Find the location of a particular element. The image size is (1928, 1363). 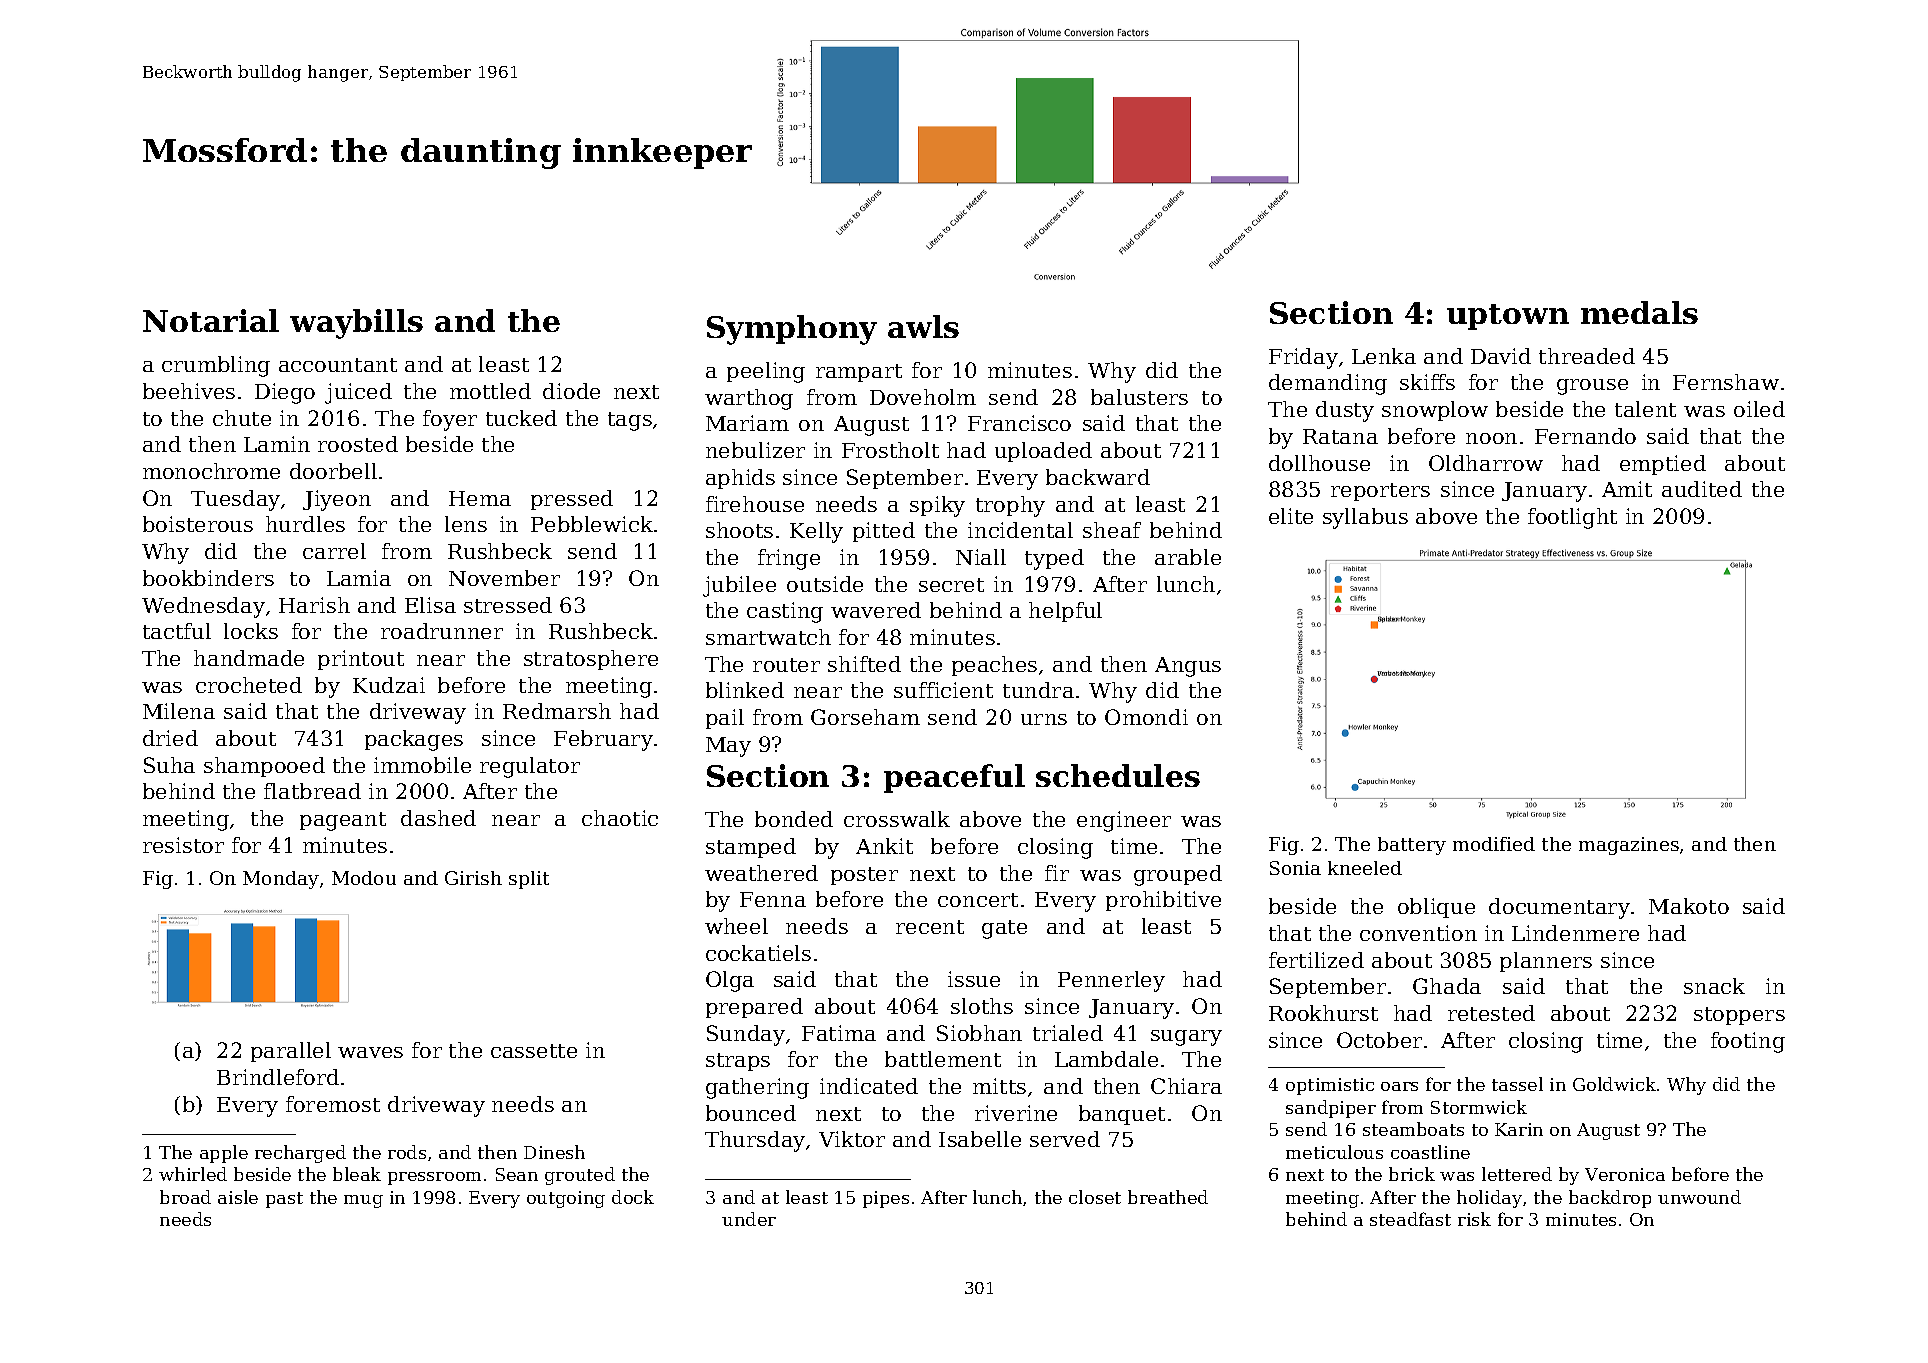

jubilee is located at coordinates (739, 586).
